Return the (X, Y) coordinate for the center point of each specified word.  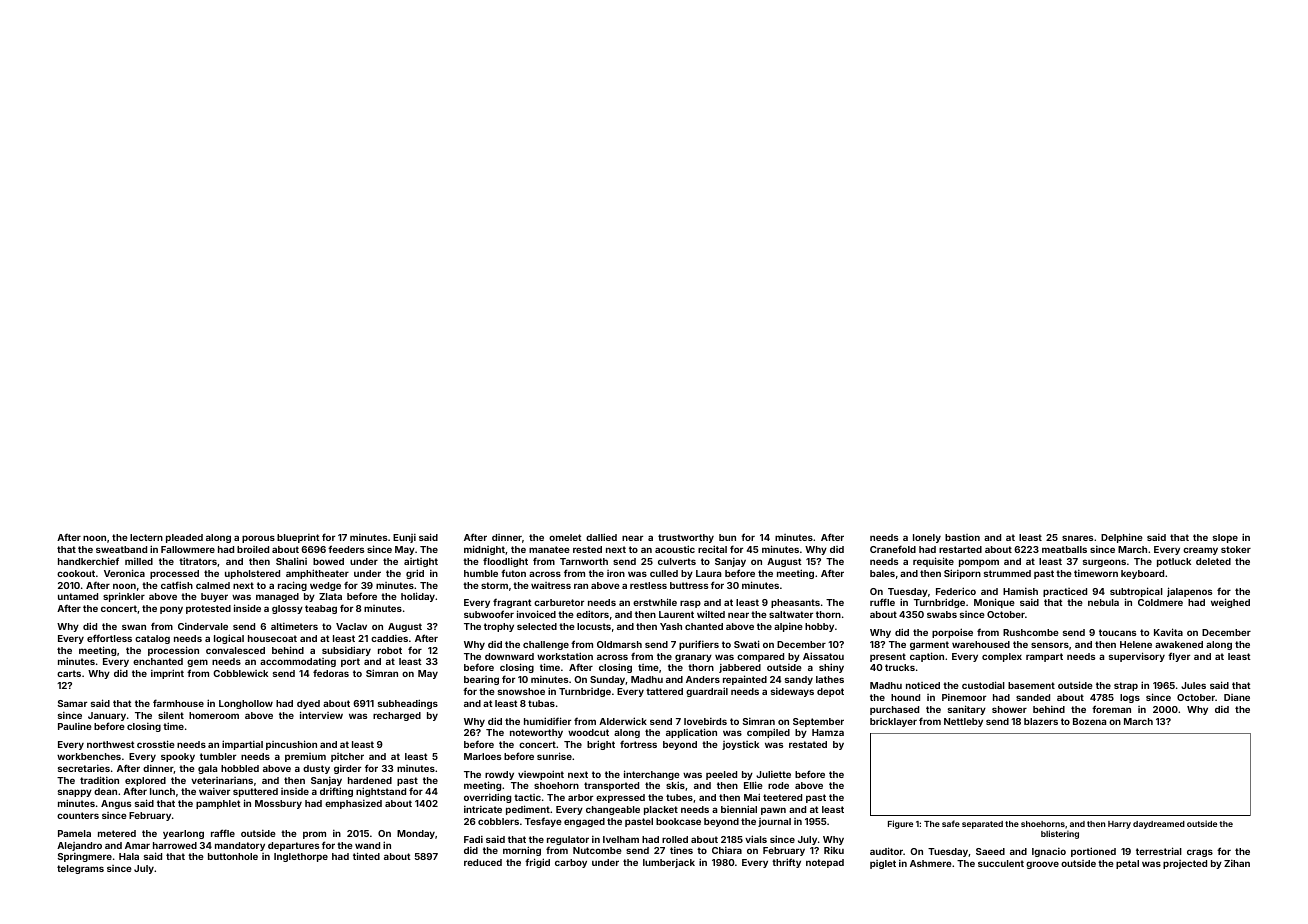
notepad (825, 863)
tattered (664, 691)
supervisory (1137, 657)
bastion (962, 537)
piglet (883, 864)
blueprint (298, 538)
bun (727, 537)
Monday (416, 834)
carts (69, 673)
